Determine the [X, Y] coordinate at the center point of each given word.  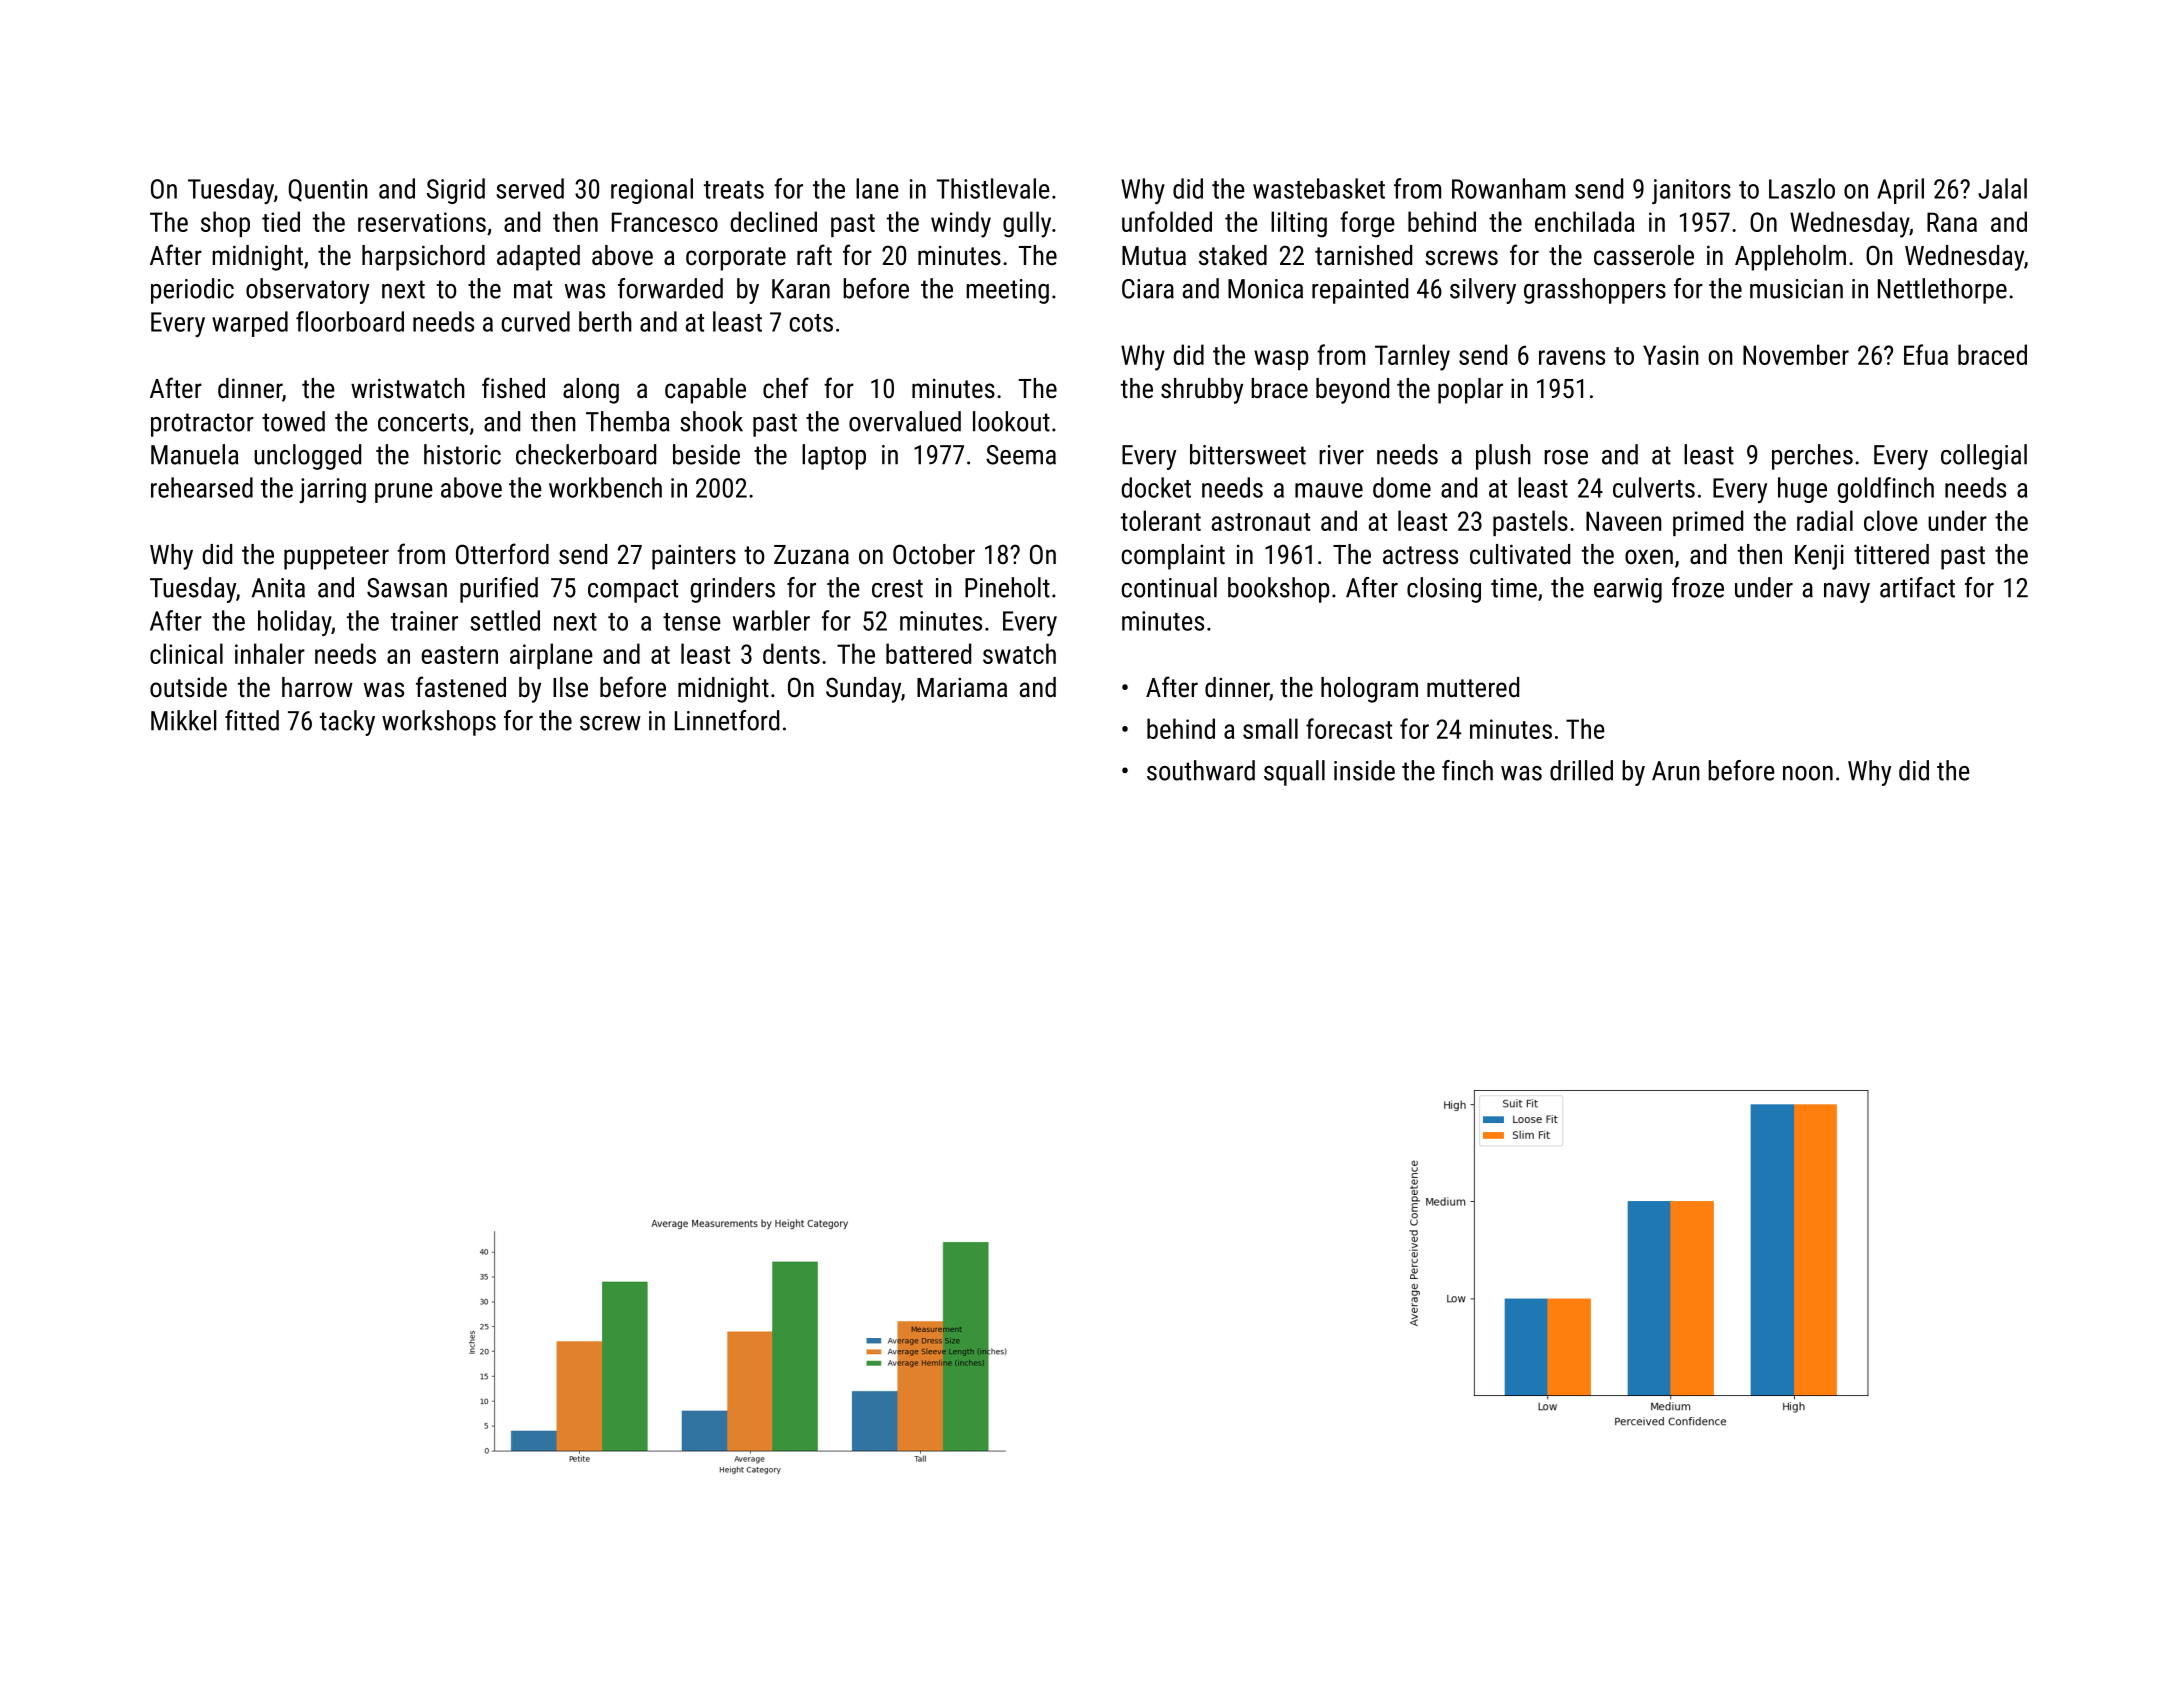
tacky [347, 723]
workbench [605, 487]
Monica [1265, 289]
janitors [1691, 191]
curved [536, 321]
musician [1796, 289]
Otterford [502, 554]
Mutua [1154, 256]
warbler [771, 620]
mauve [1329, 490]
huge [1802, 490]
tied [281, 221]
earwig [1628, 590]
